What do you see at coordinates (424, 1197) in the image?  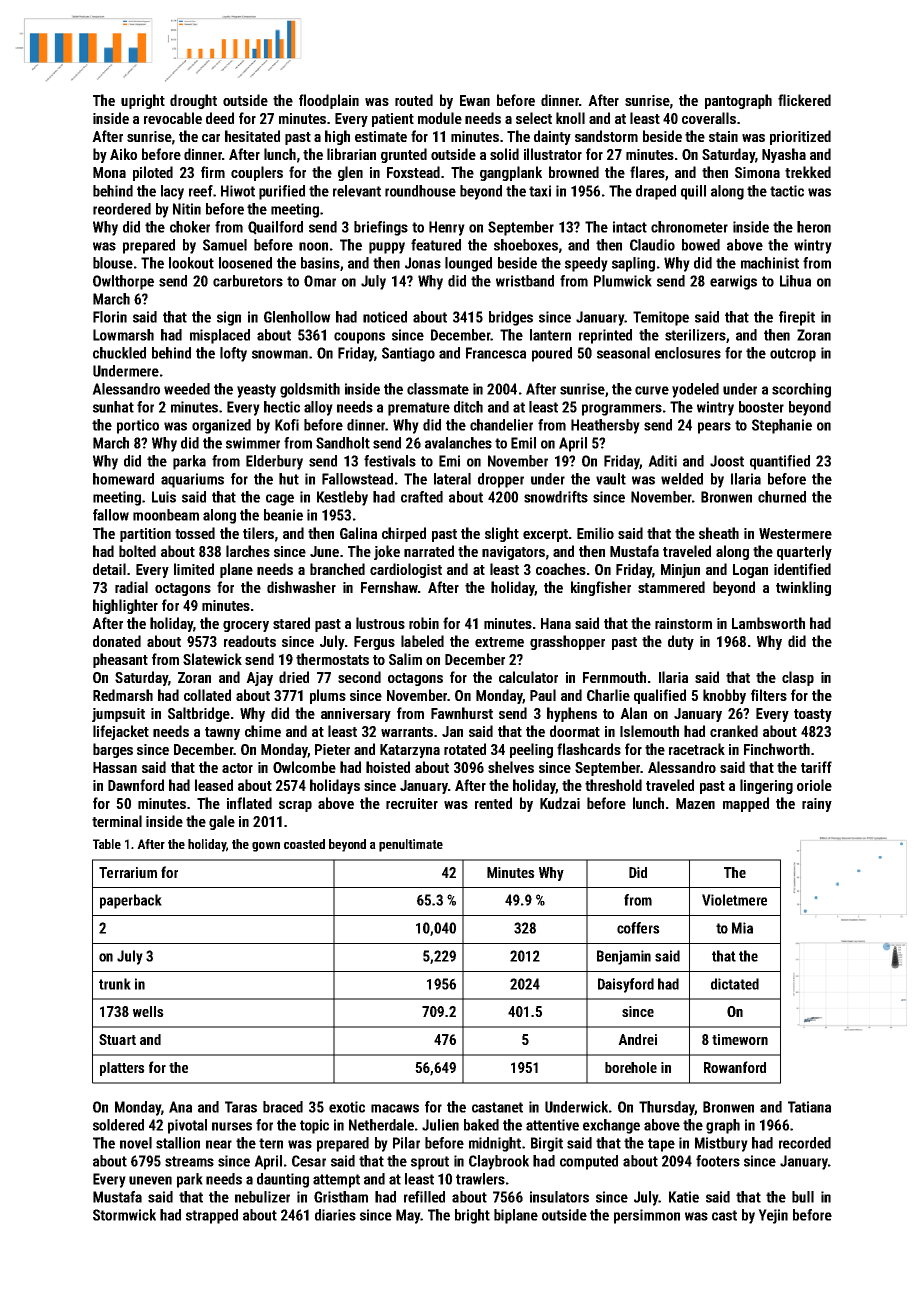 I see `refilled` at bounding box center [424, 1197].
